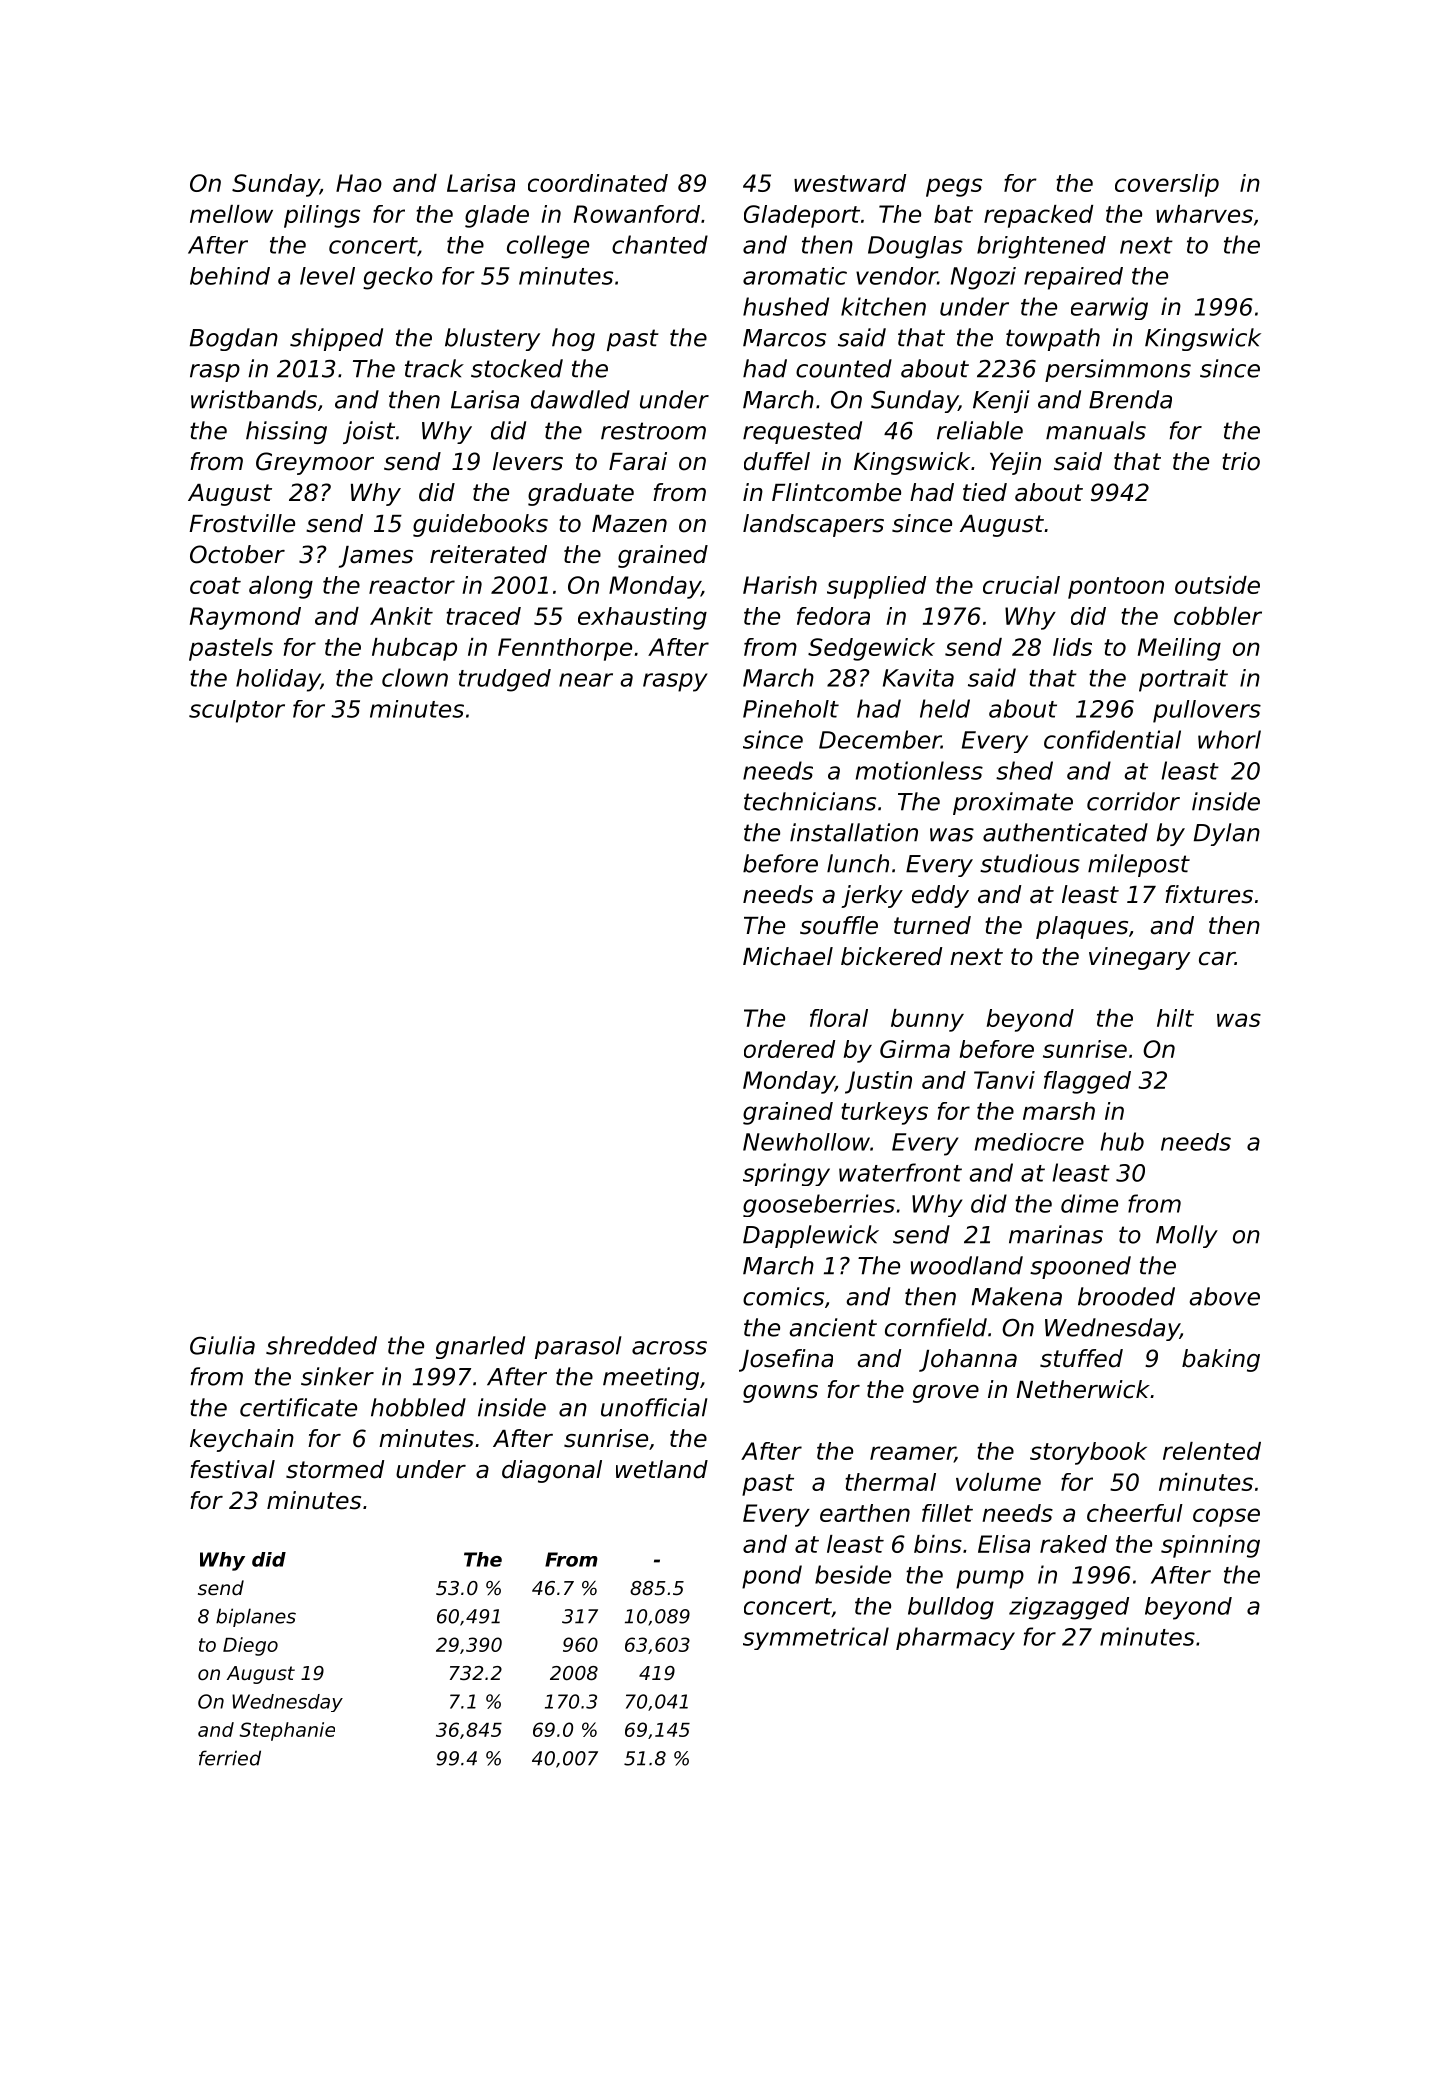  I want to click on ferried, so click(230, 1758).
